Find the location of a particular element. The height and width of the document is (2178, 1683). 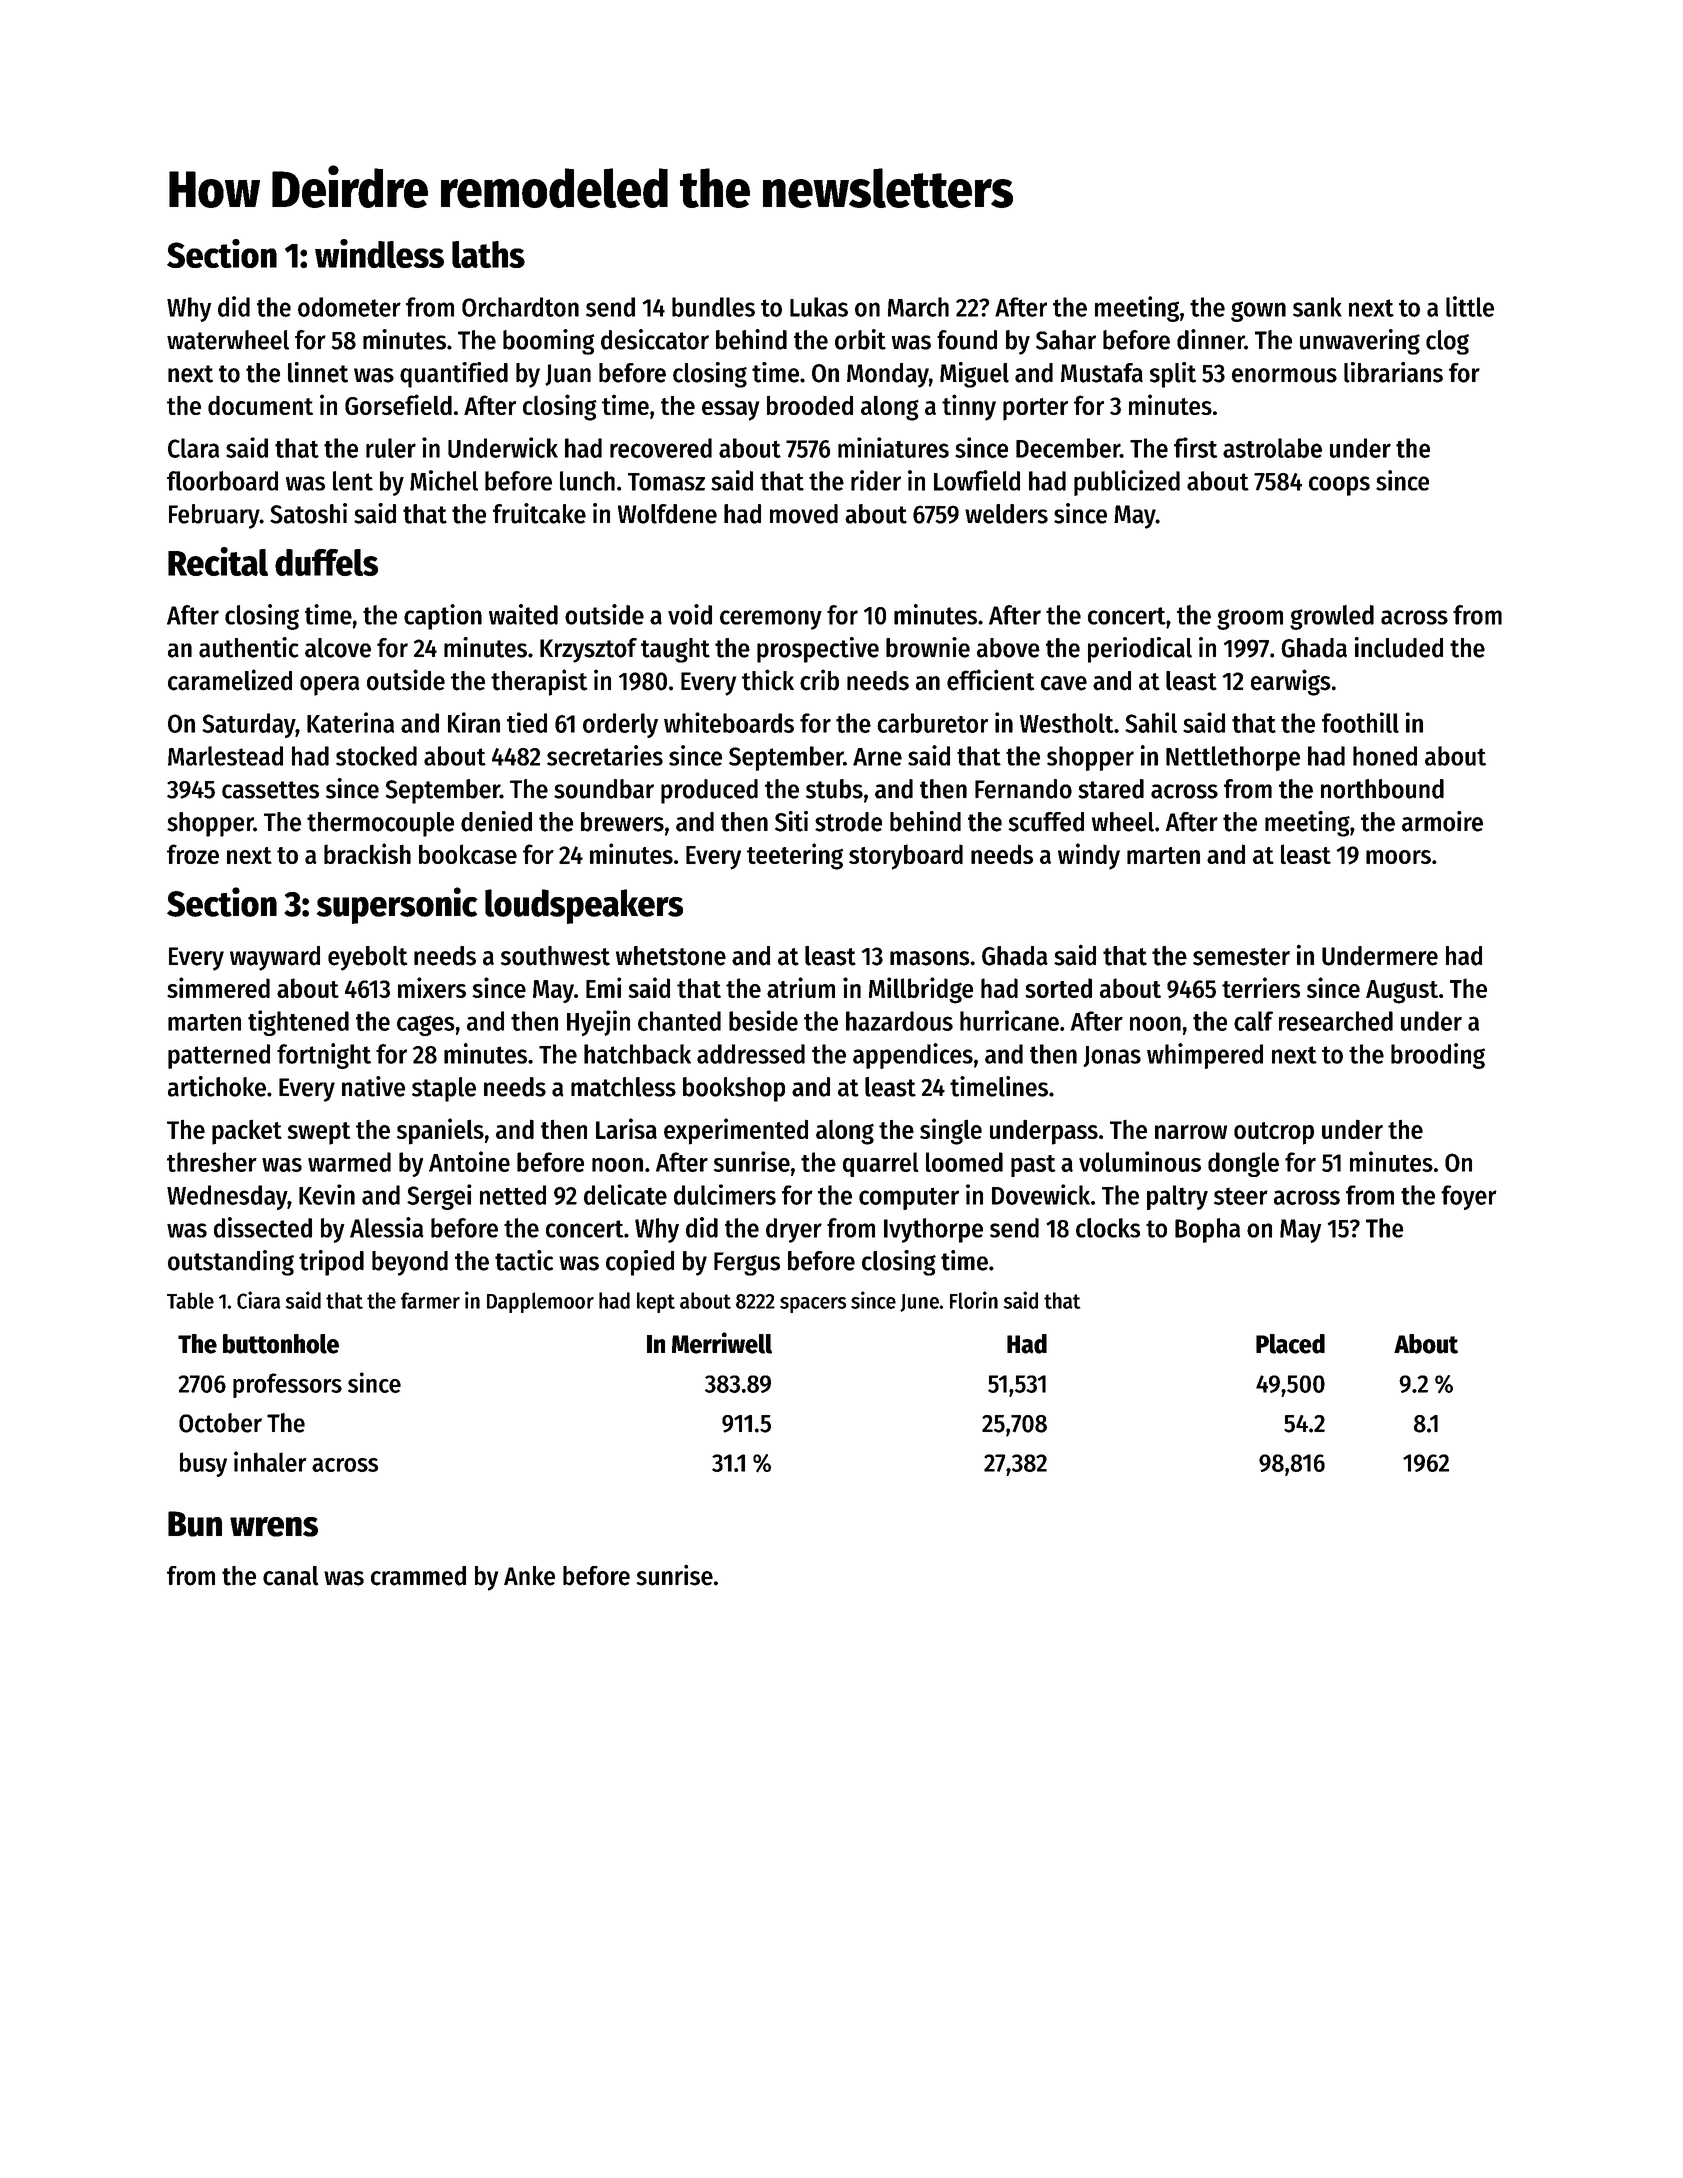

Anke is located at coordinates (529, 1576).
